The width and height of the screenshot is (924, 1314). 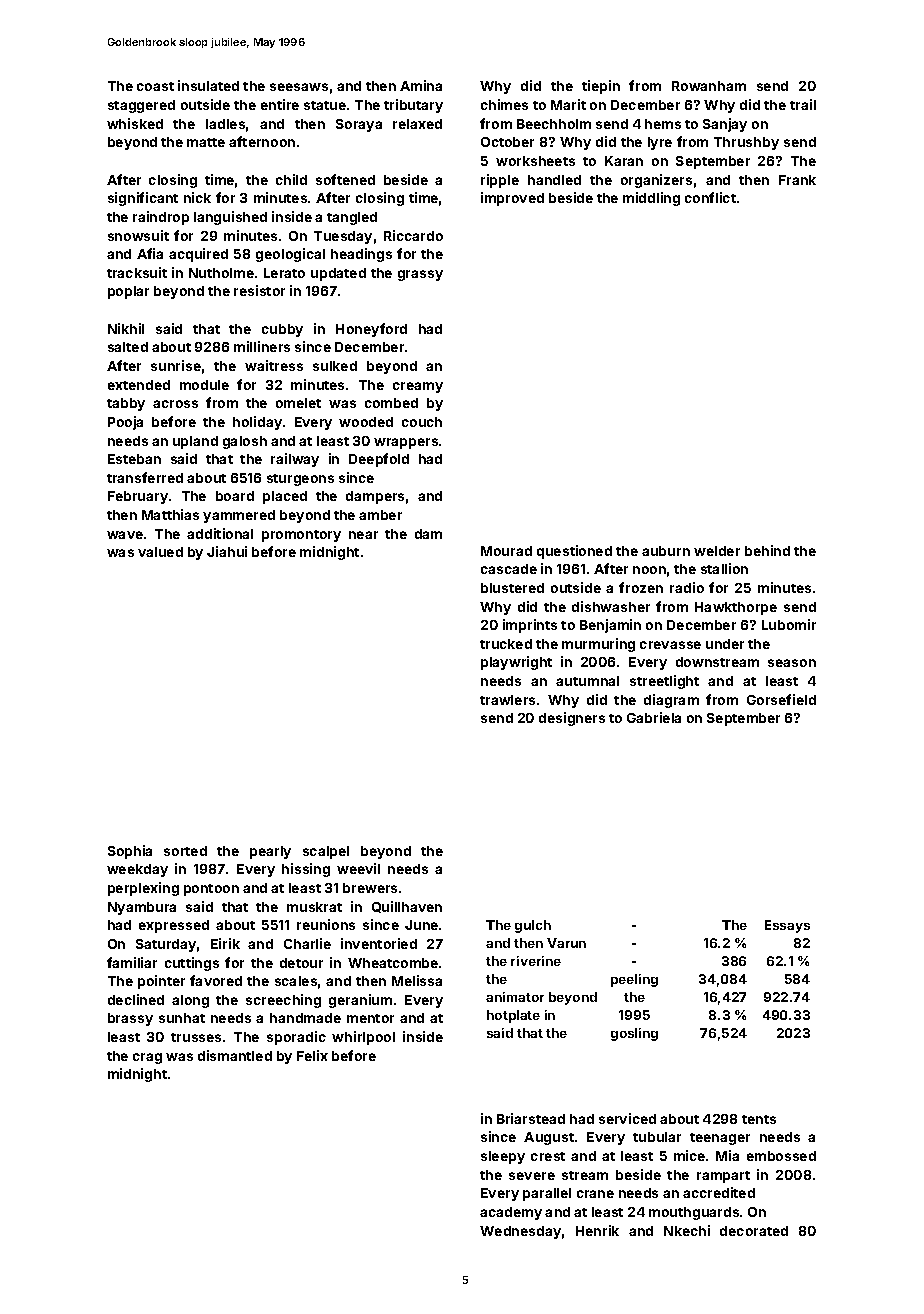 I want to click on seesaws, so click(x=299, y=87).
